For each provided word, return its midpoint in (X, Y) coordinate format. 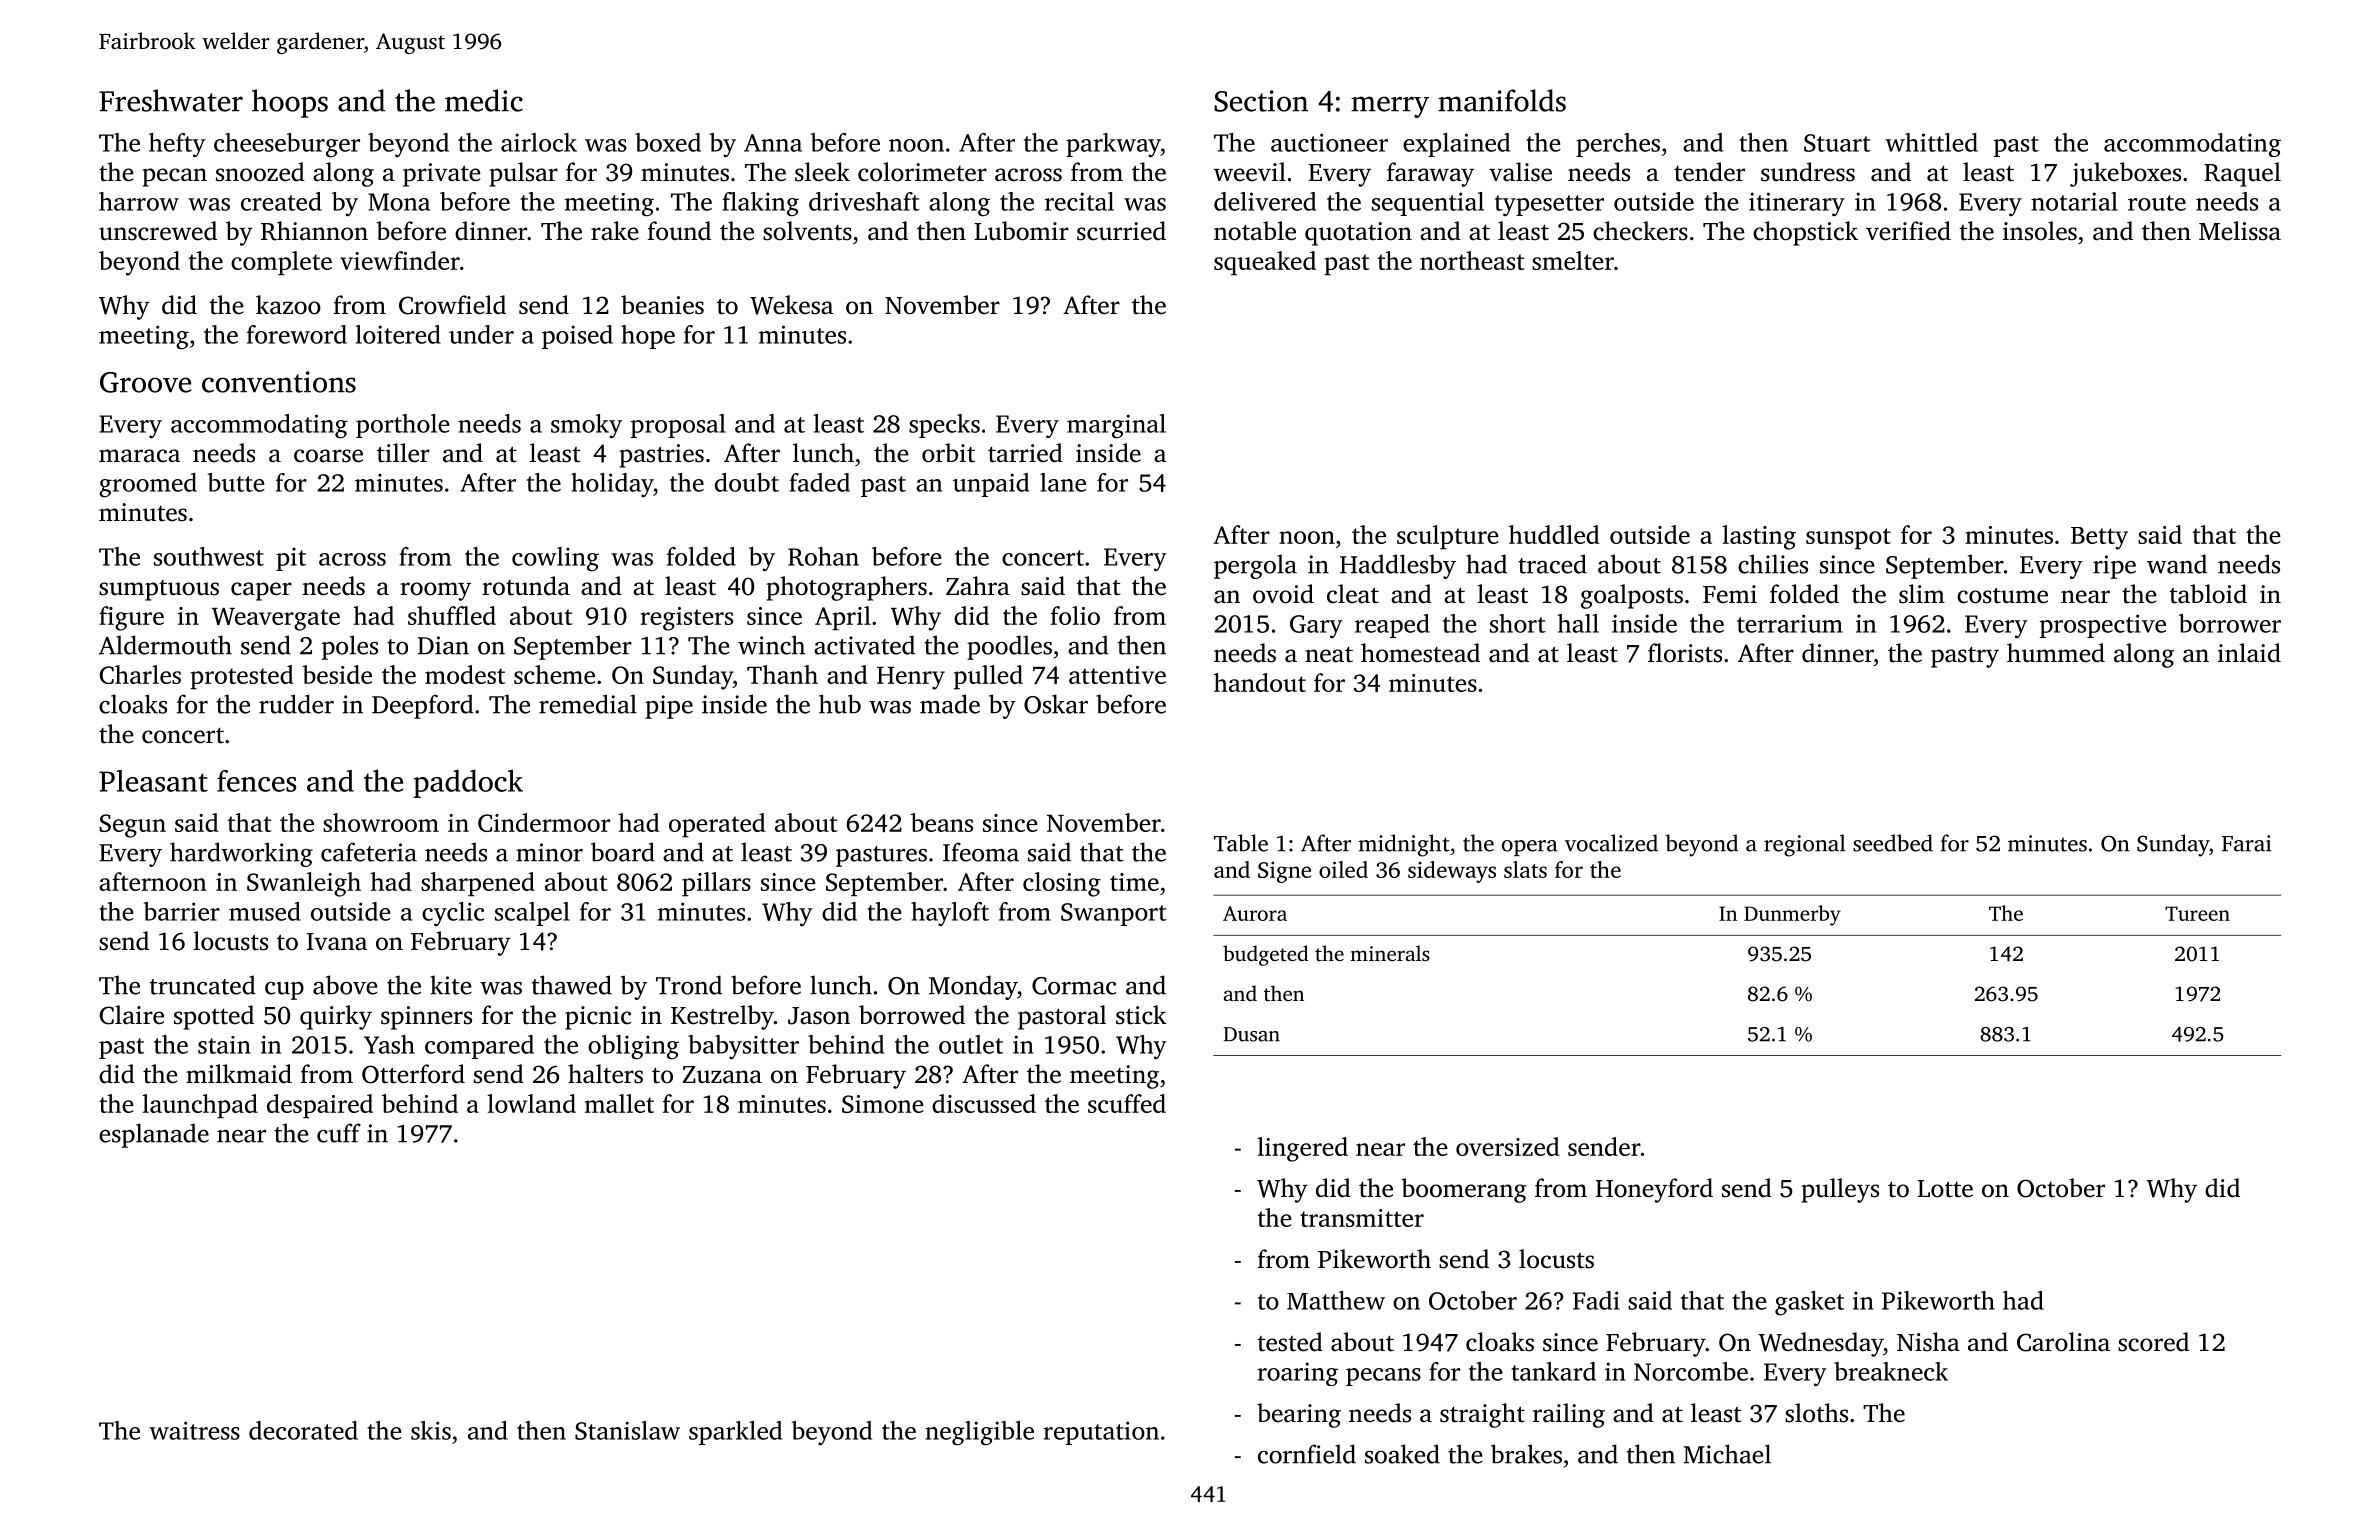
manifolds (1502, 100)
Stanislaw (627, 1430)
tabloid (2208, 594)
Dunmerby (1792, 915)
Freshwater (171, 100)
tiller (403, 453)
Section (1261, 101)
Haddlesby (1398, 566)
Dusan (1251, 1034)
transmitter (1362, 1218)
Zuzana (722, 1075)
